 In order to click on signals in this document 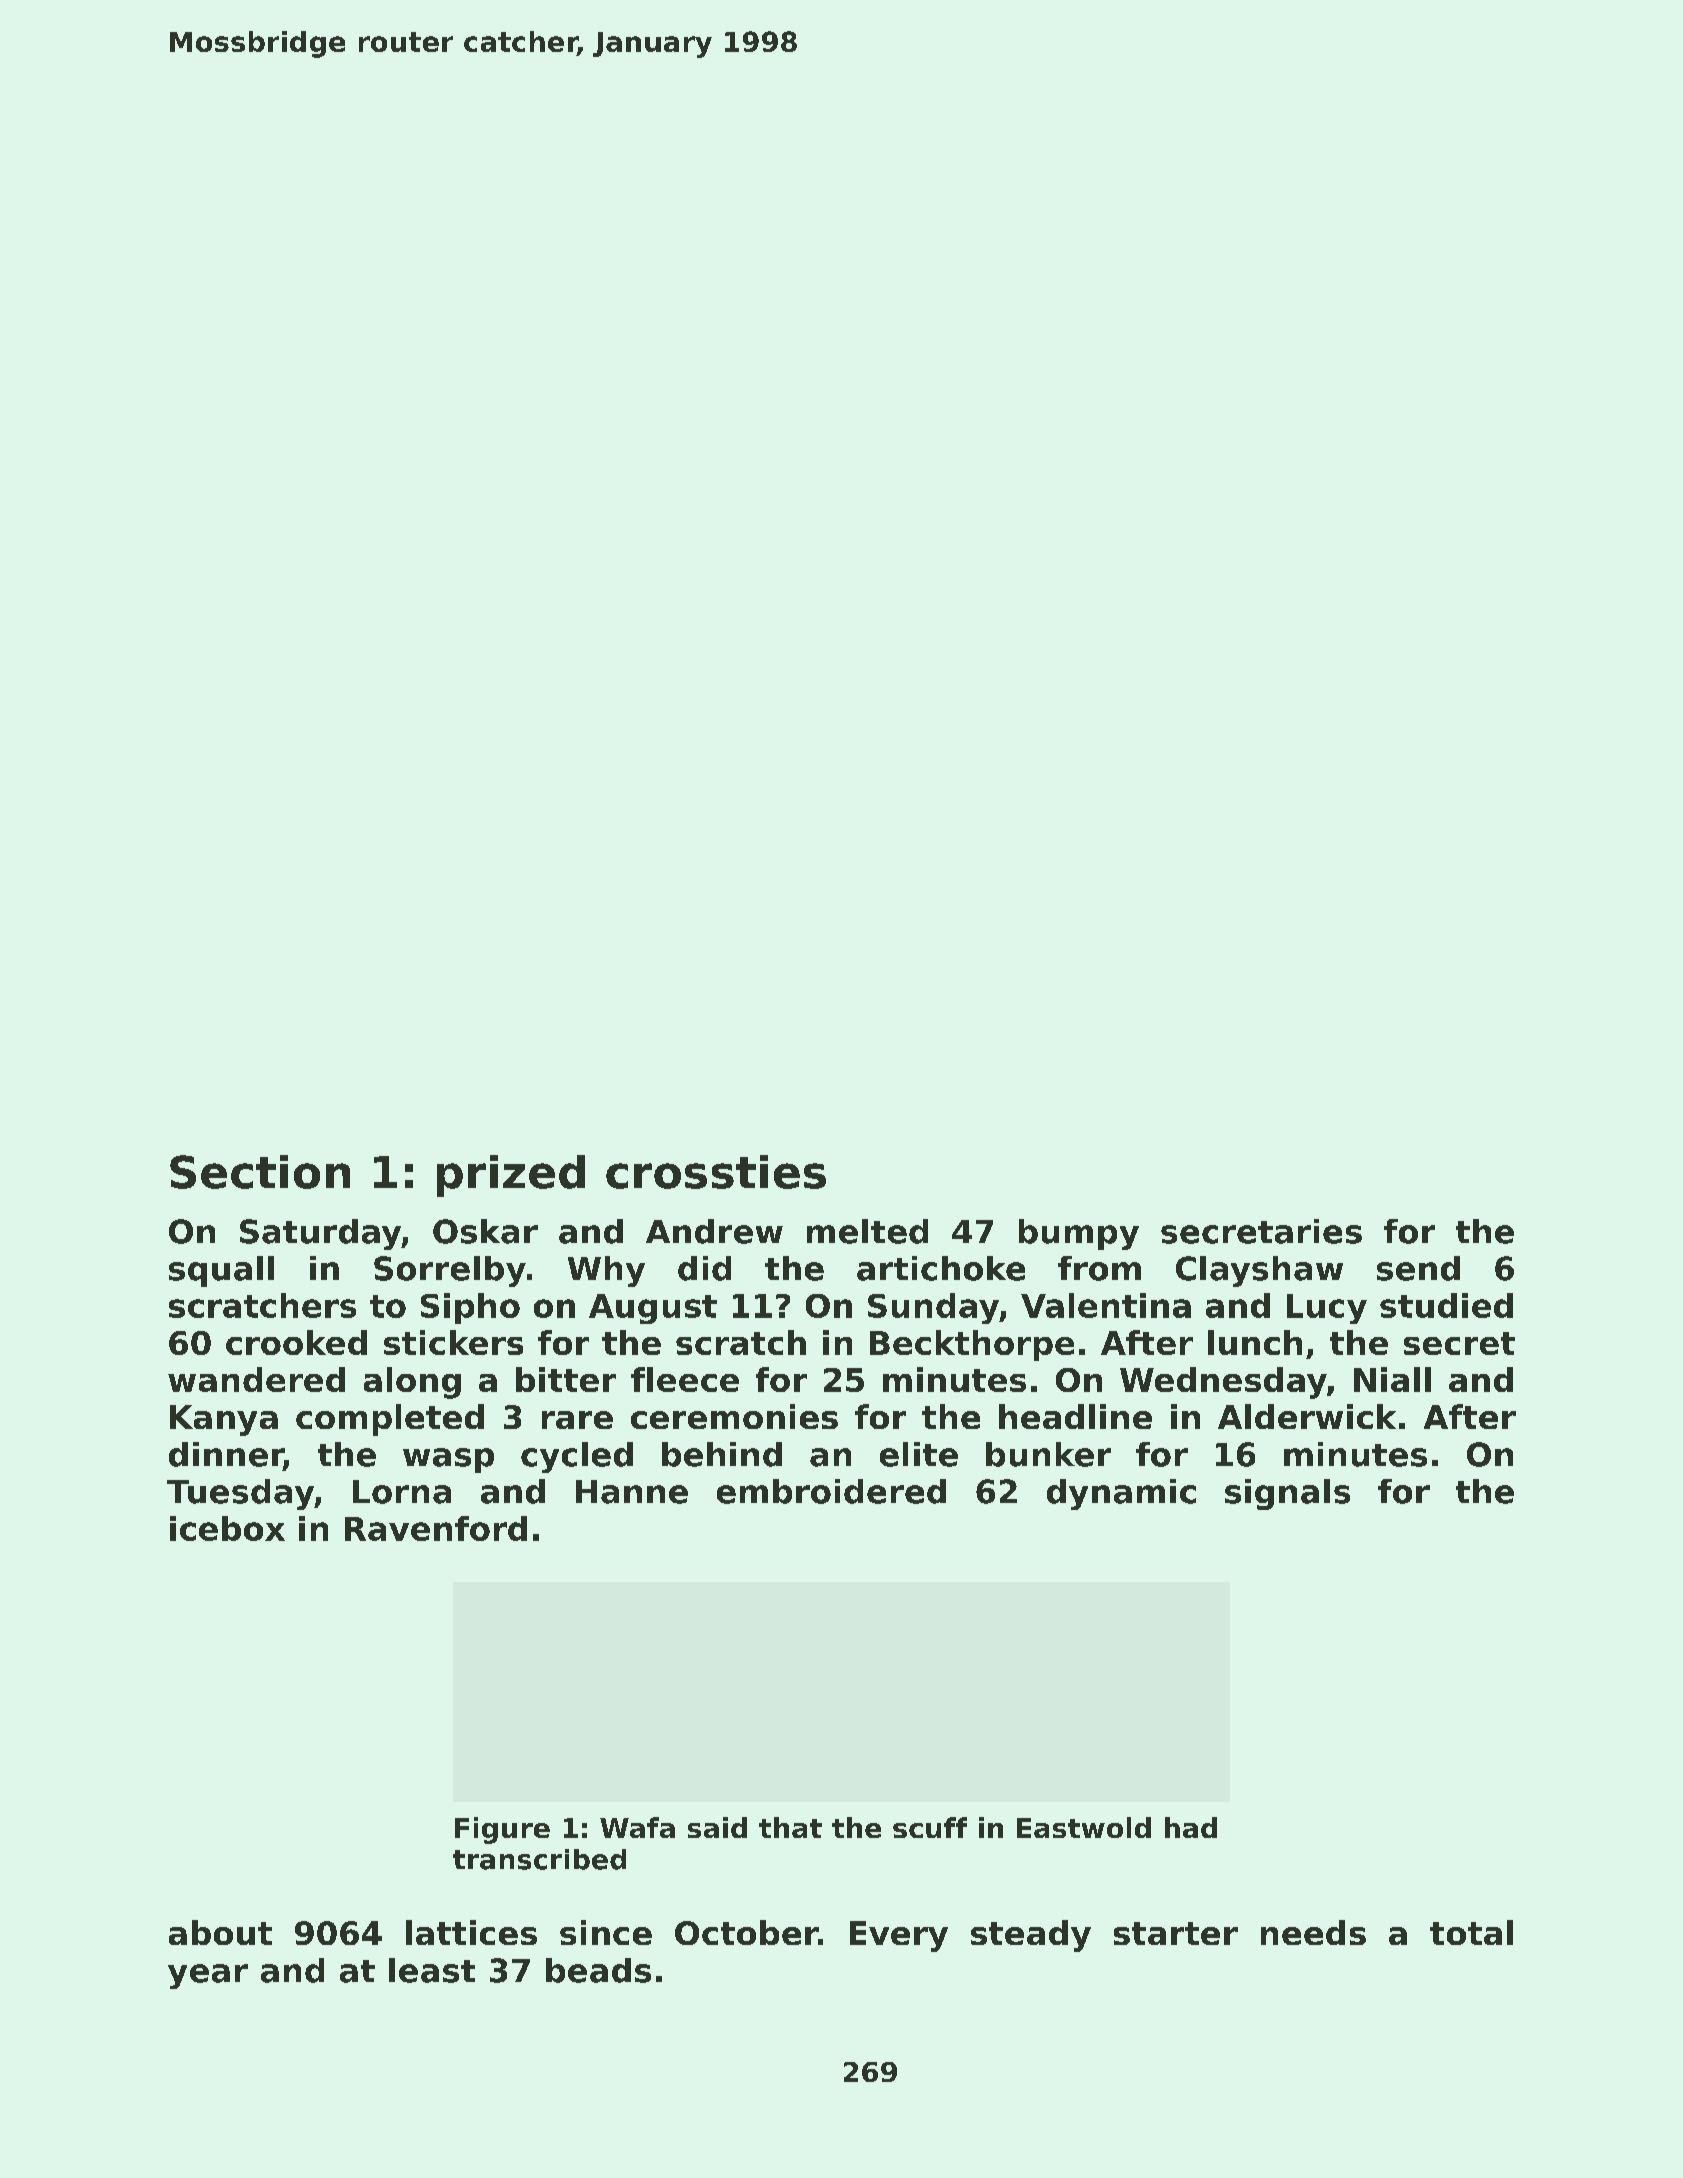, I will do `click(1287, 1494)`.
